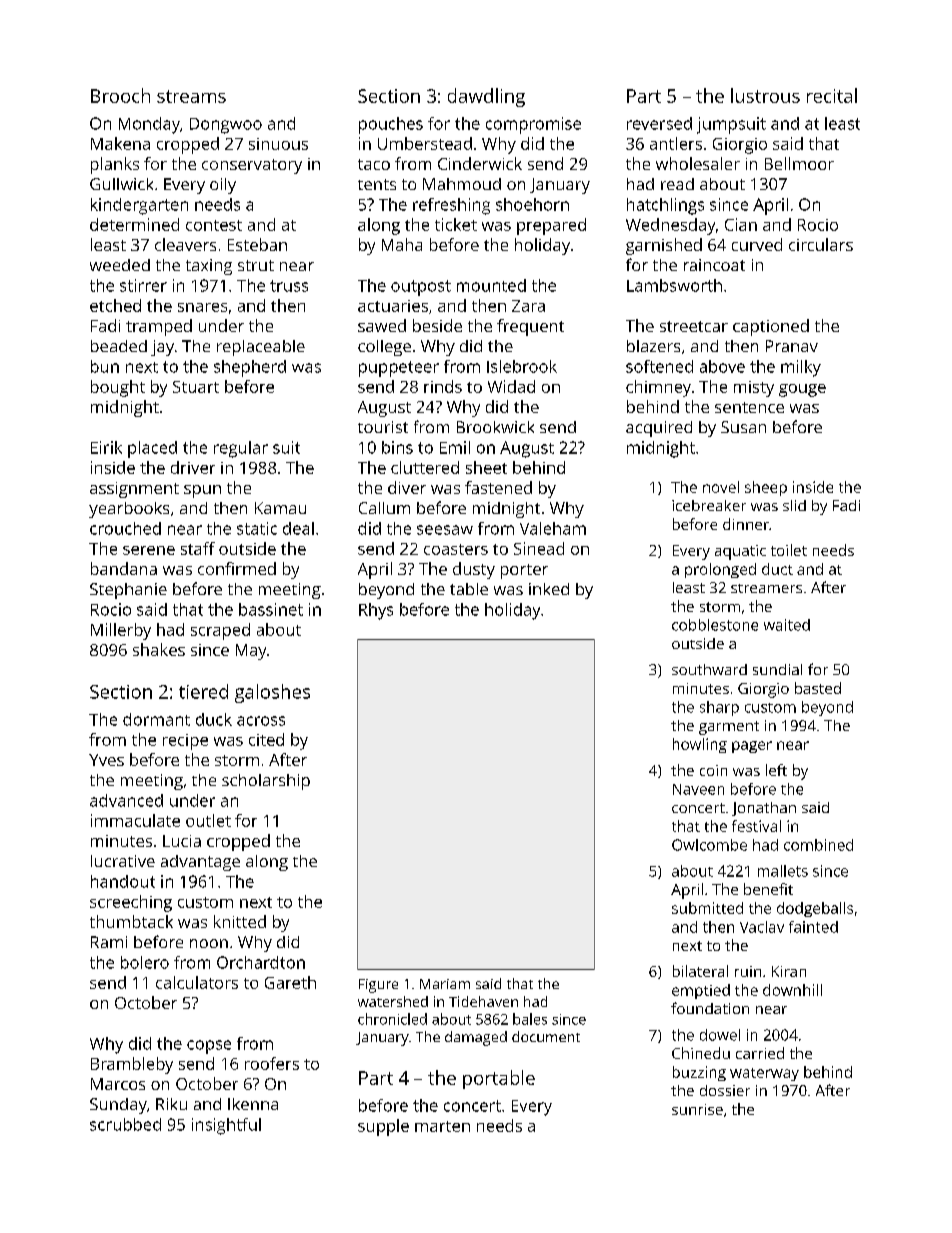 This screenshot has height=1233, width=952. Describe the element at coordinates (799, 163) in the screenshot. I see `Bellmoor` at that location.
